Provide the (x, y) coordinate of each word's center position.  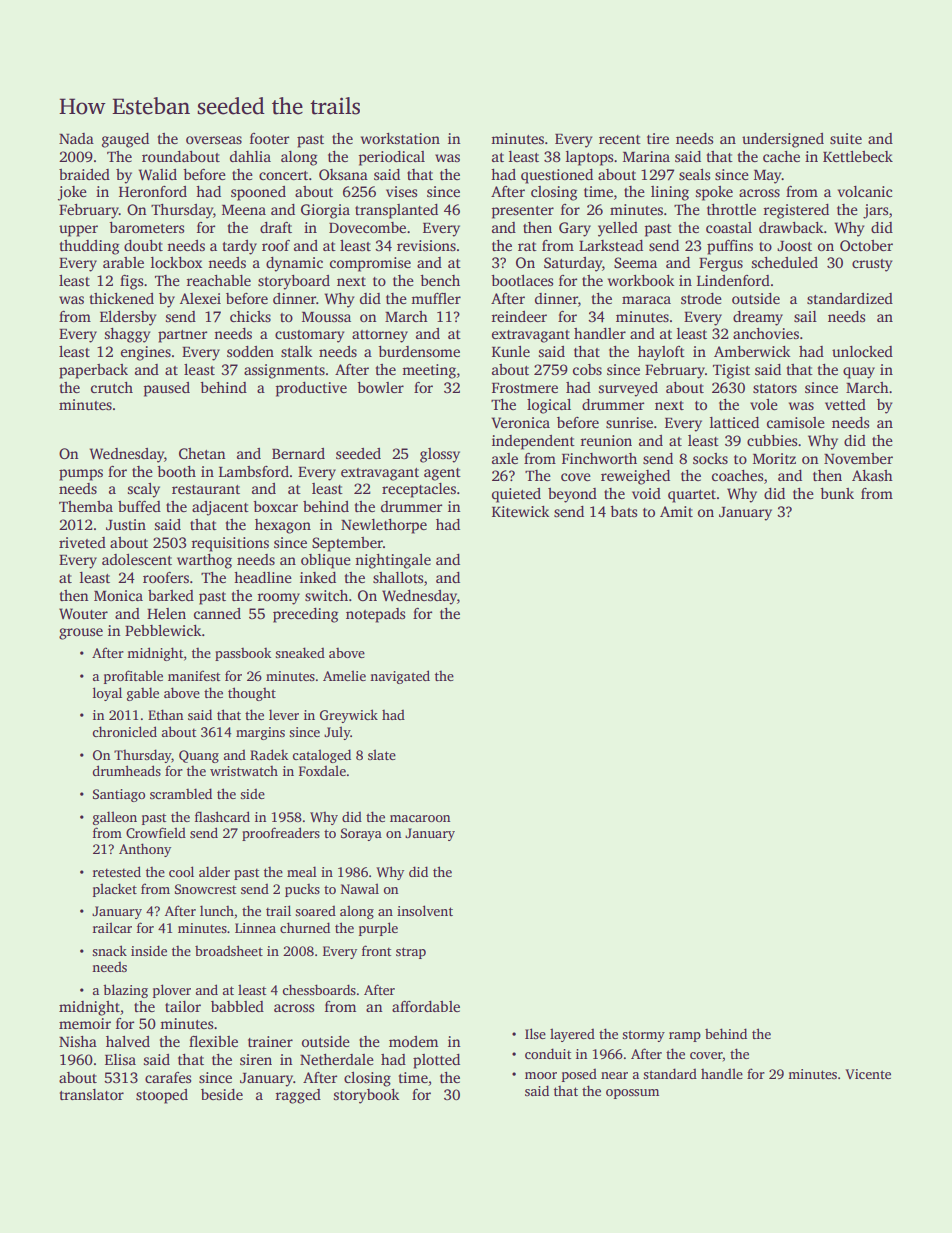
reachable (219, 280)
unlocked (862, 351)
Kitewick (520, 511)
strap (411, 953)
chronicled (125, 731)
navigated (400, 677)
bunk (837, 493)
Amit (676, 511)
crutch (112, 387)
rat (527, 246)
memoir (85, 1023)
